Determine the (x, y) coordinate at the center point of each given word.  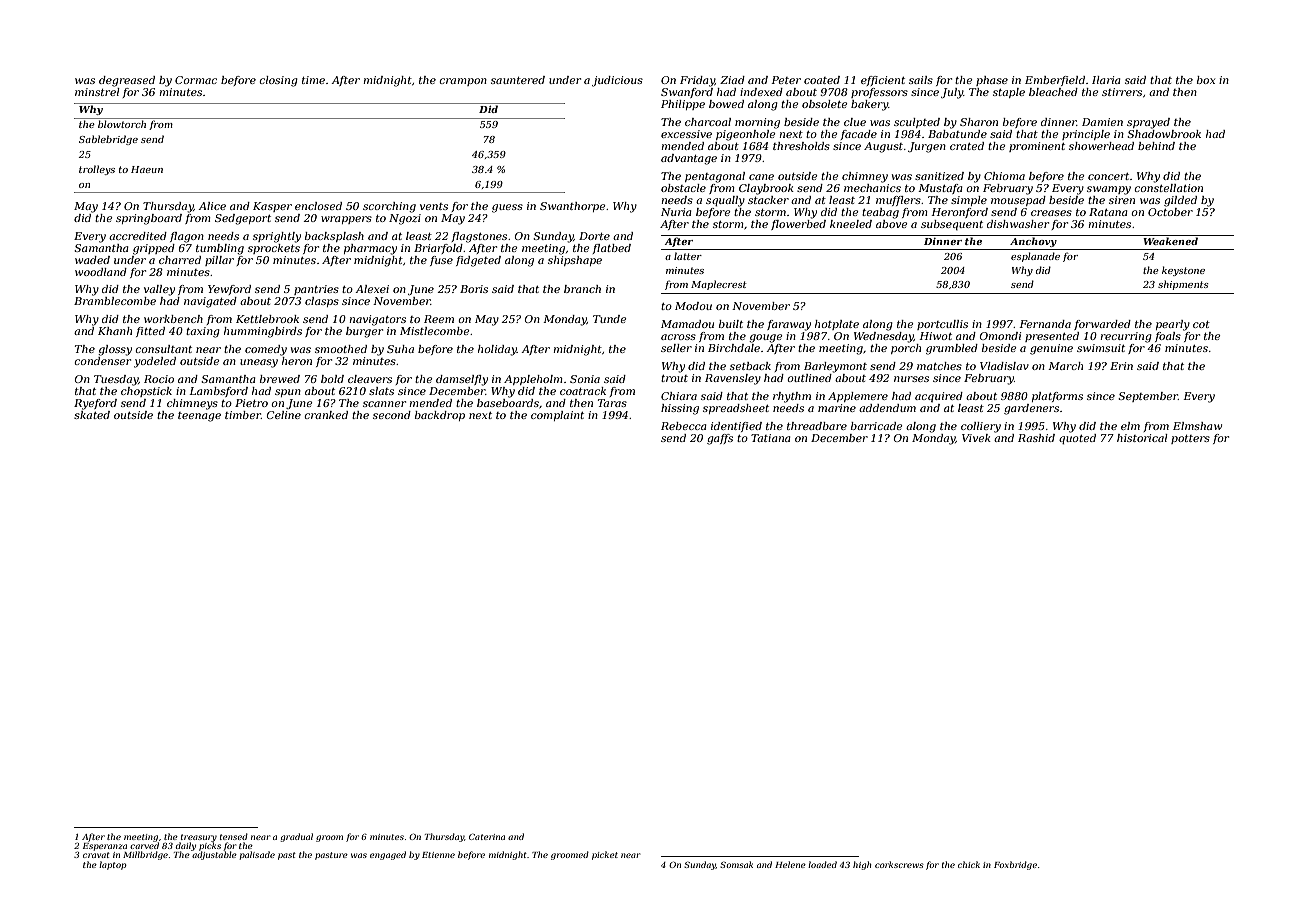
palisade (257, 855)
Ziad (732, 80)
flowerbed (798, 225)
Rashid (1036, 438)
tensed (234, 836)
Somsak (736, 864)
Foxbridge (1015, 865)
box (1206, 80)
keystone (1183, 271)
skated (92, 415)
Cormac (196, 80)
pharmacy (370, 249)
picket (605, 855)
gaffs (720, 439)
